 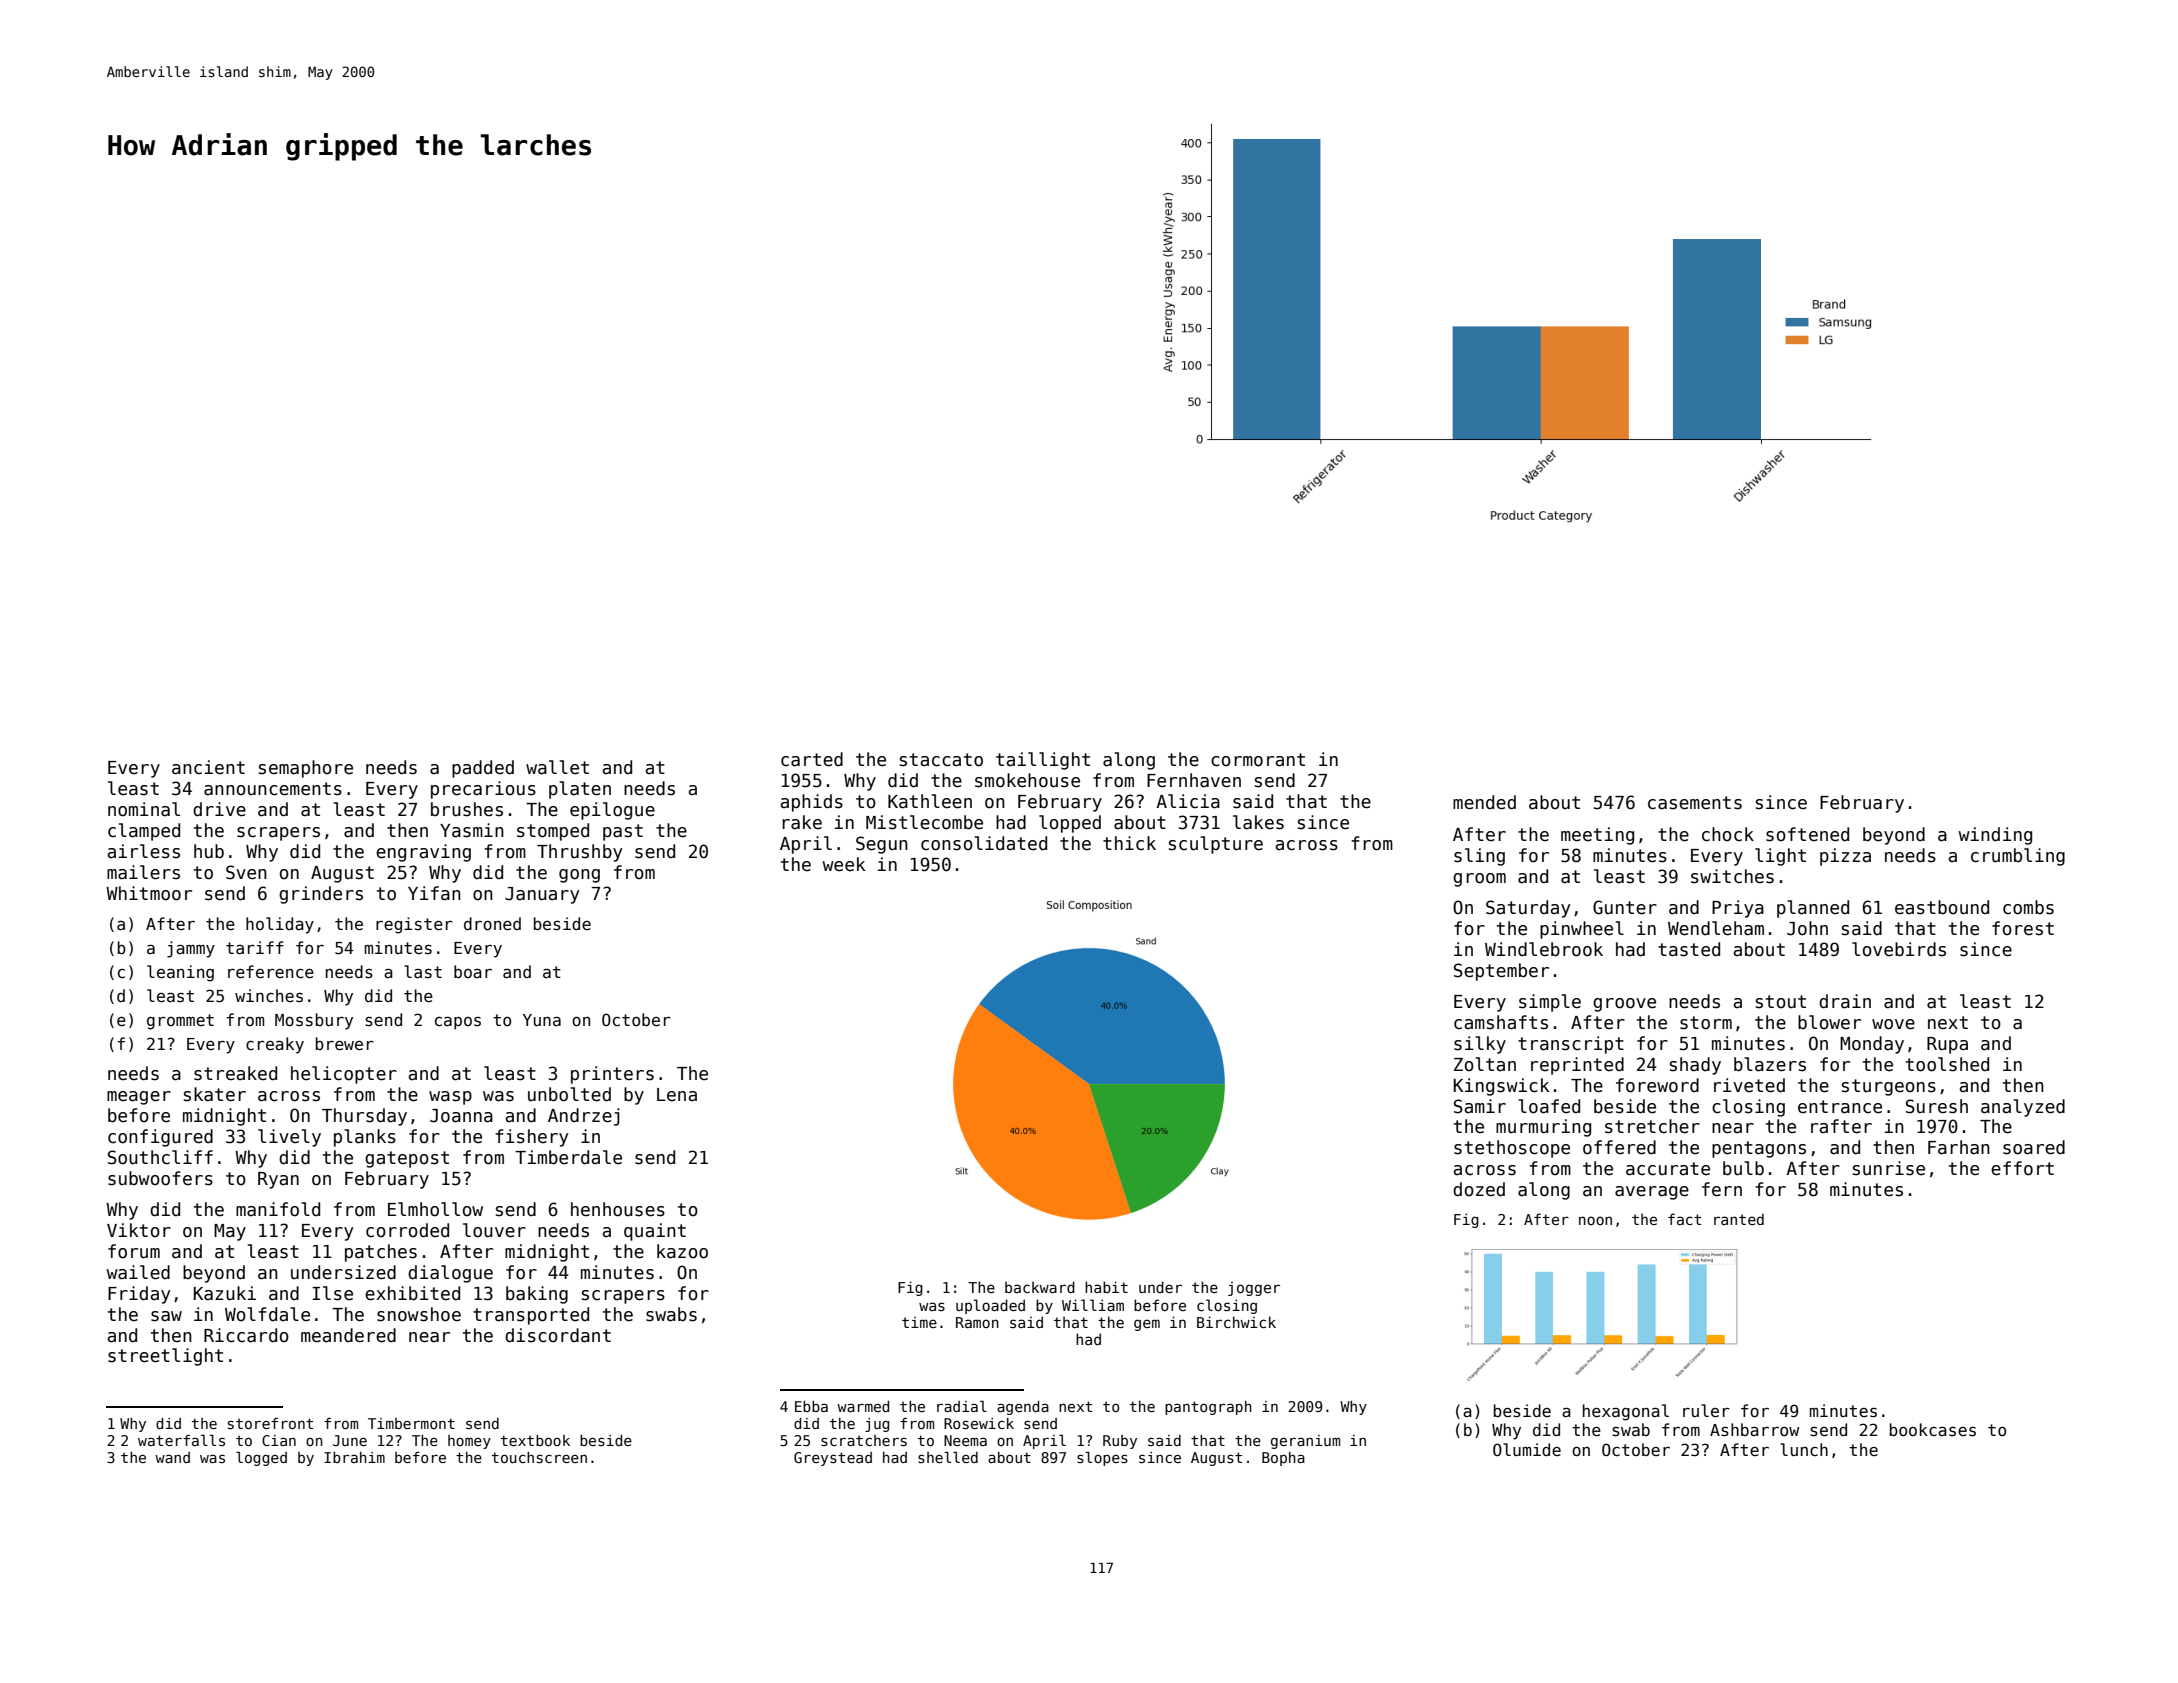 What do you see at coordinates (843, 864) in the screenshot?
I see `week` at bounding box center [843, 864].
